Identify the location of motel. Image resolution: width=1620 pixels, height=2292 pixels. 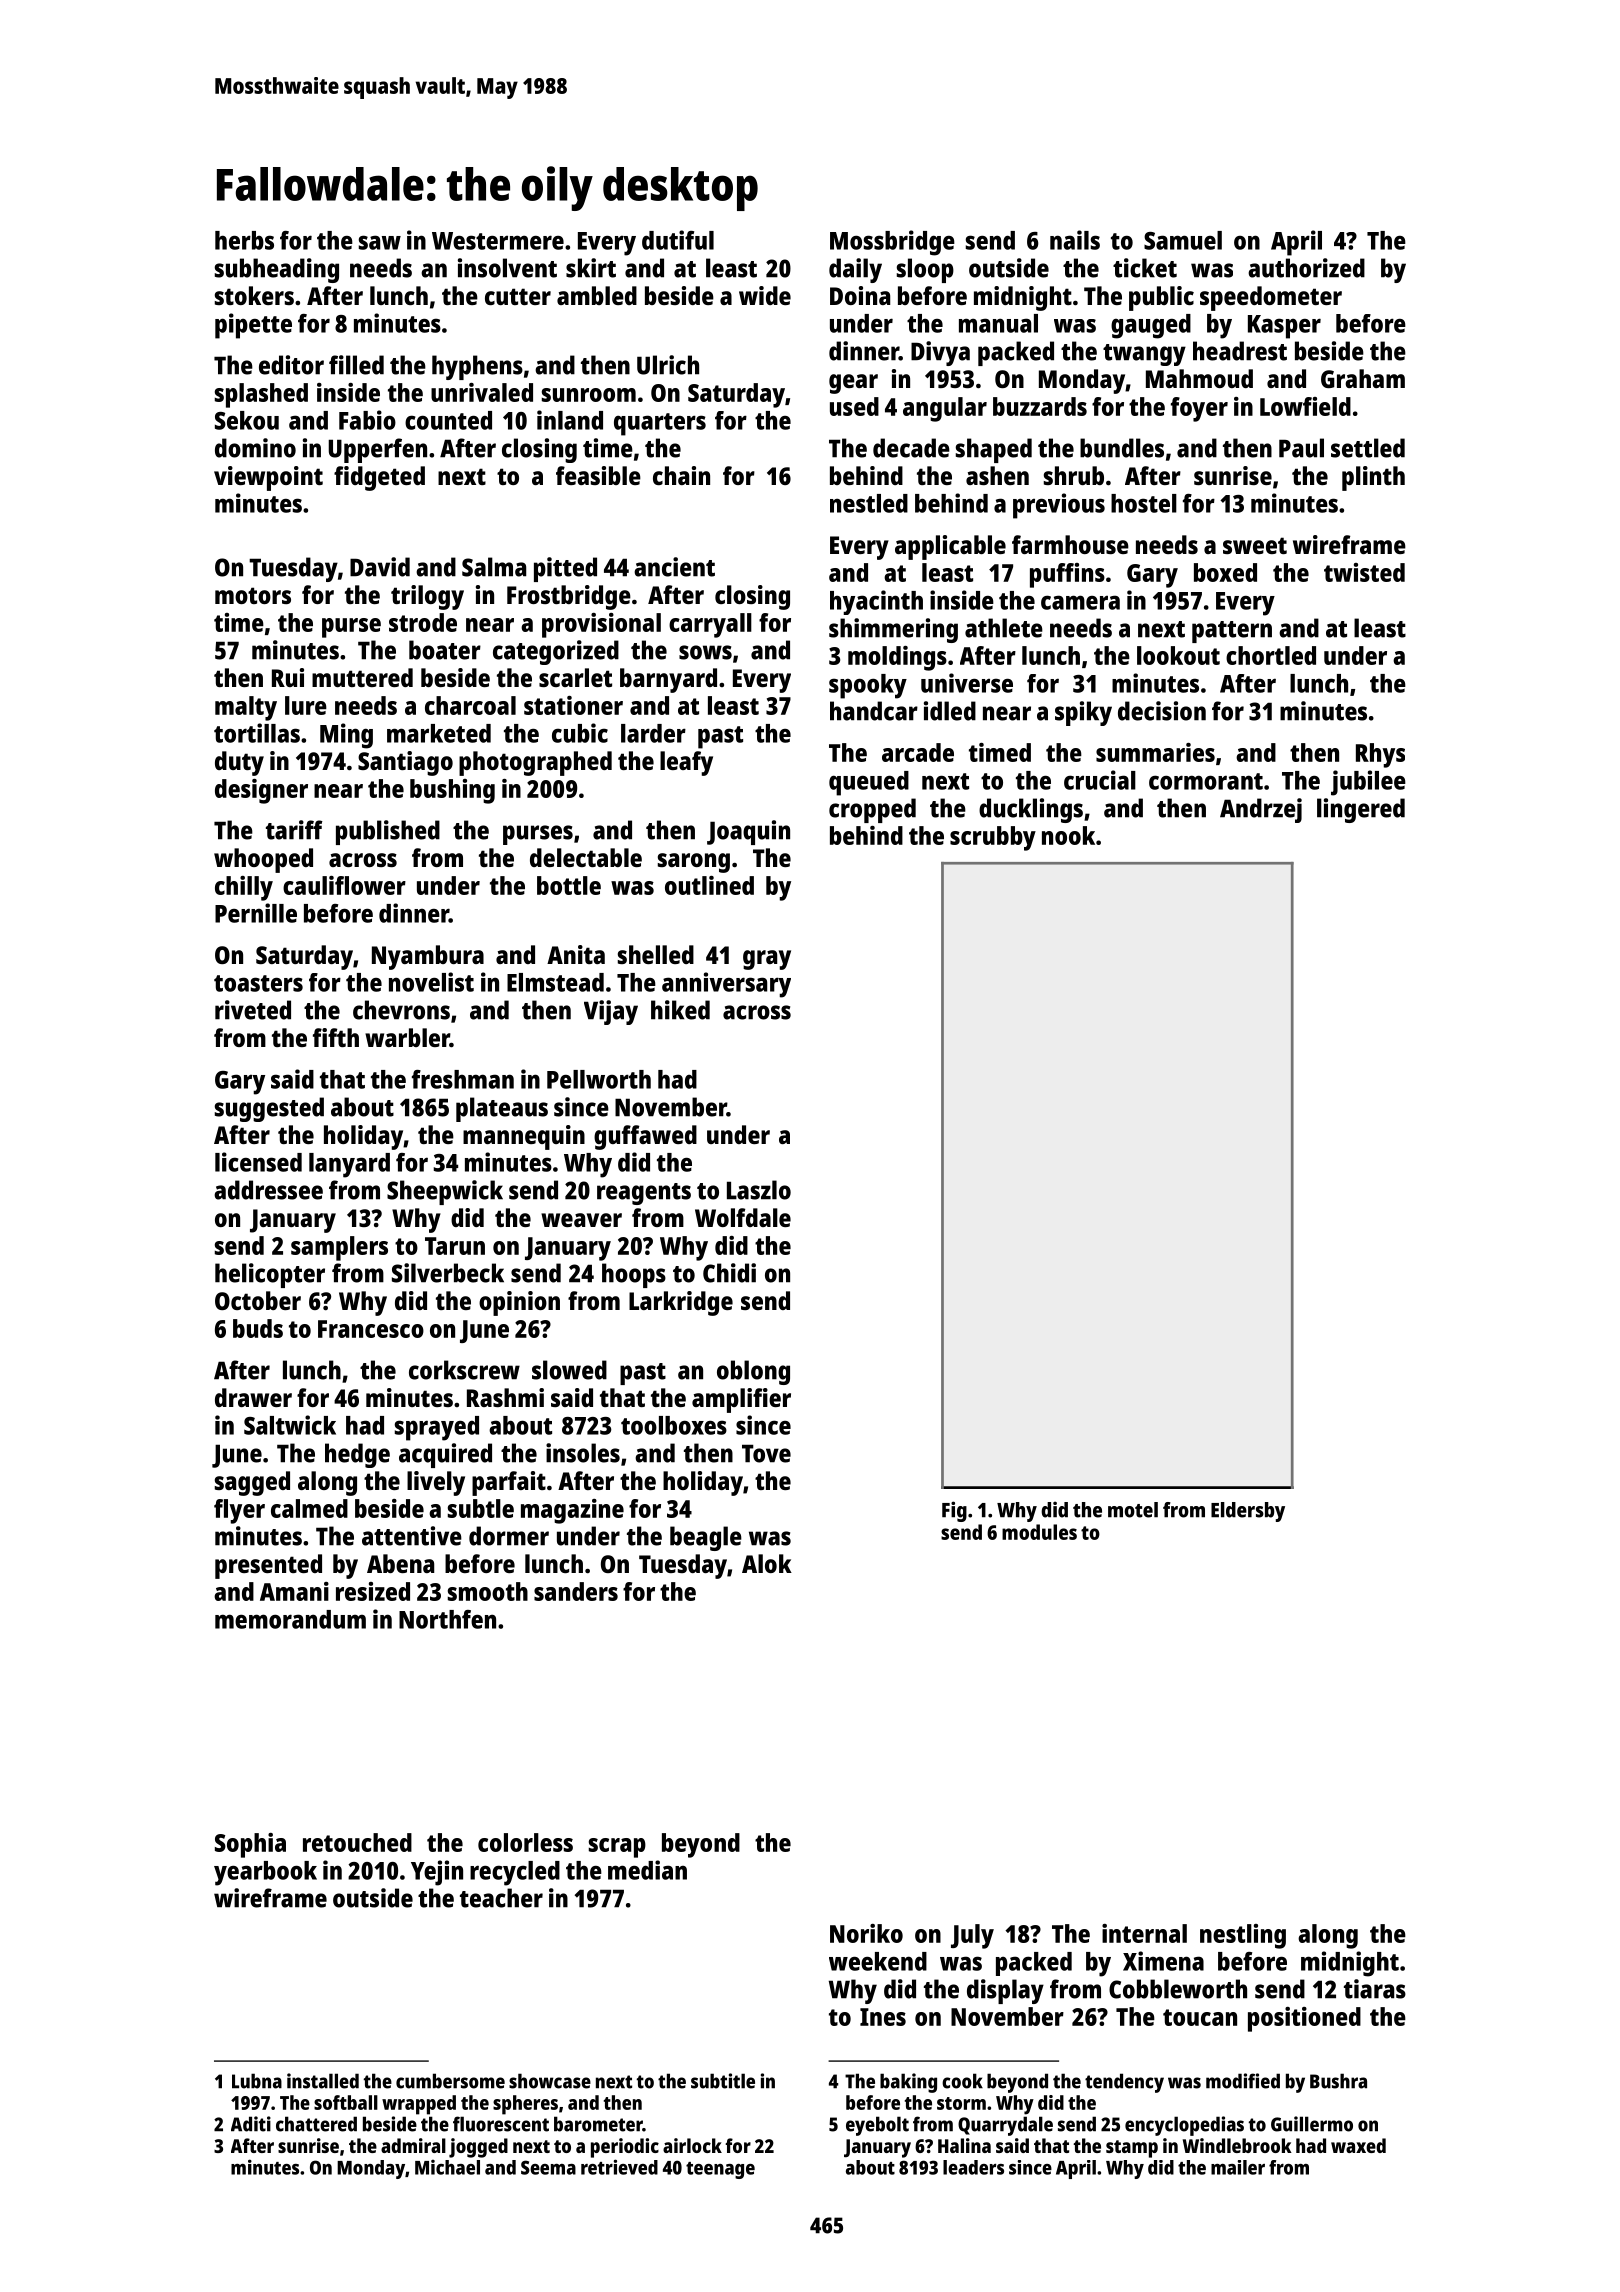
(1133, 1510).
